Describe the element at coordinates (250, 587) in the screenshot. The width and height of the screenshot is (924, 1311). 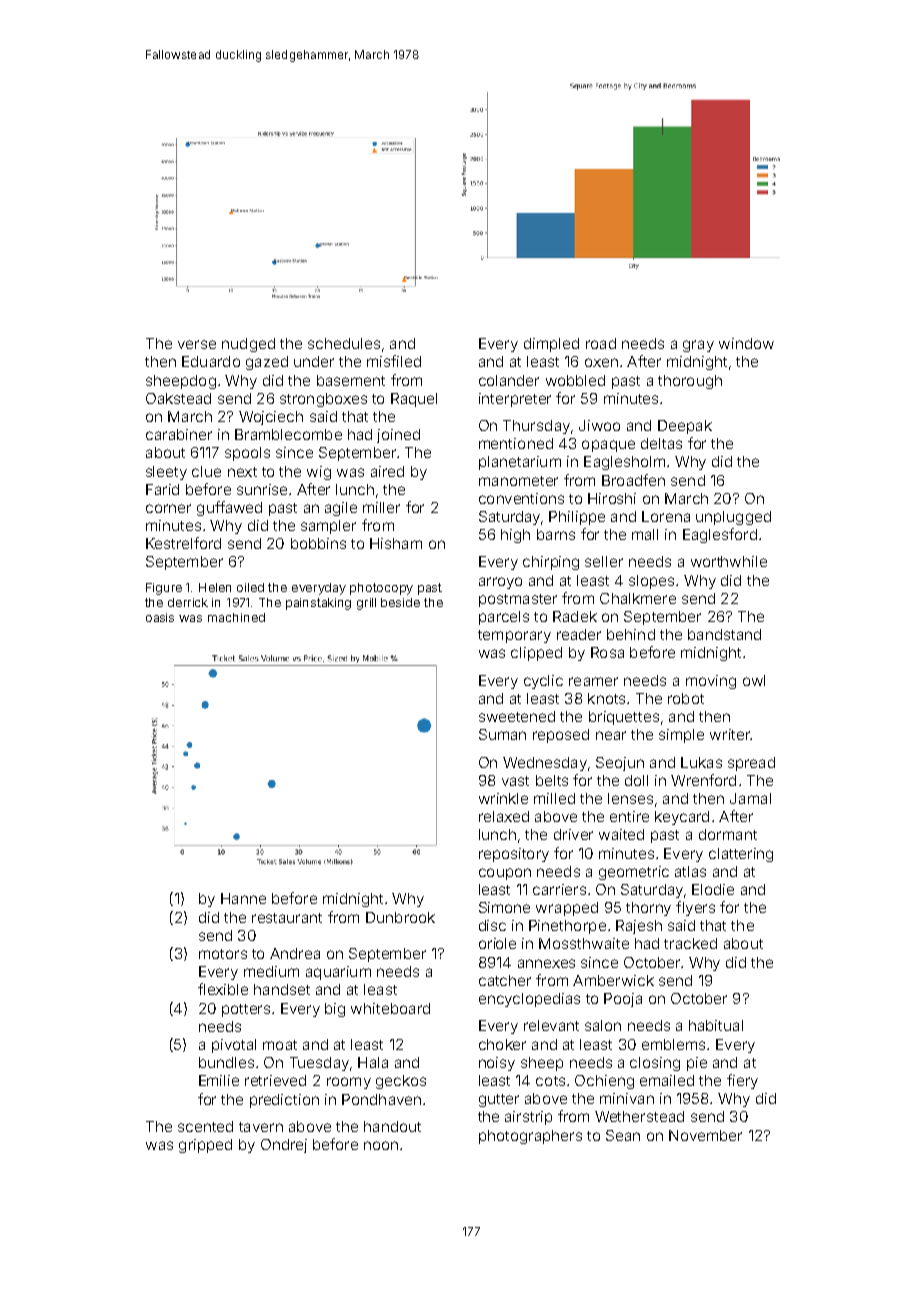
I see `oiled` at that location.
